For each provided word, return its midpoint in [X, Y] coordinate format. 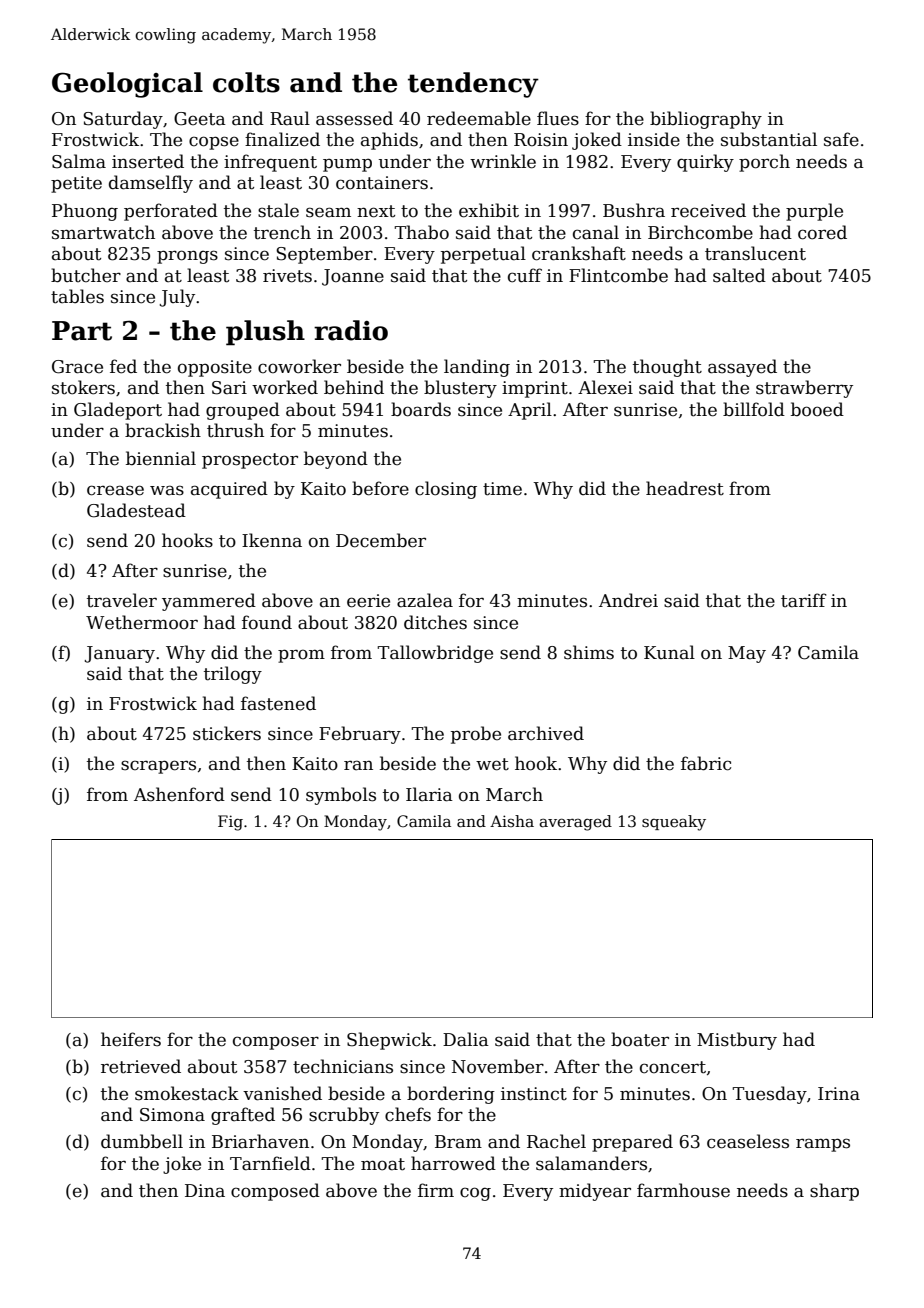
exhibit [489, 210]
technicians [343, 1066]
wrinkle [503, 161]
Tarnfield [270, 1163]
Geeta [200, 119]
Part [82, 331]
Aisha [512, 821]
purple [814, 212]
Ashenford [179, 794]
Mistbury [737, 1041]
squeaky [674, 823]
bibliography [706, 120]
